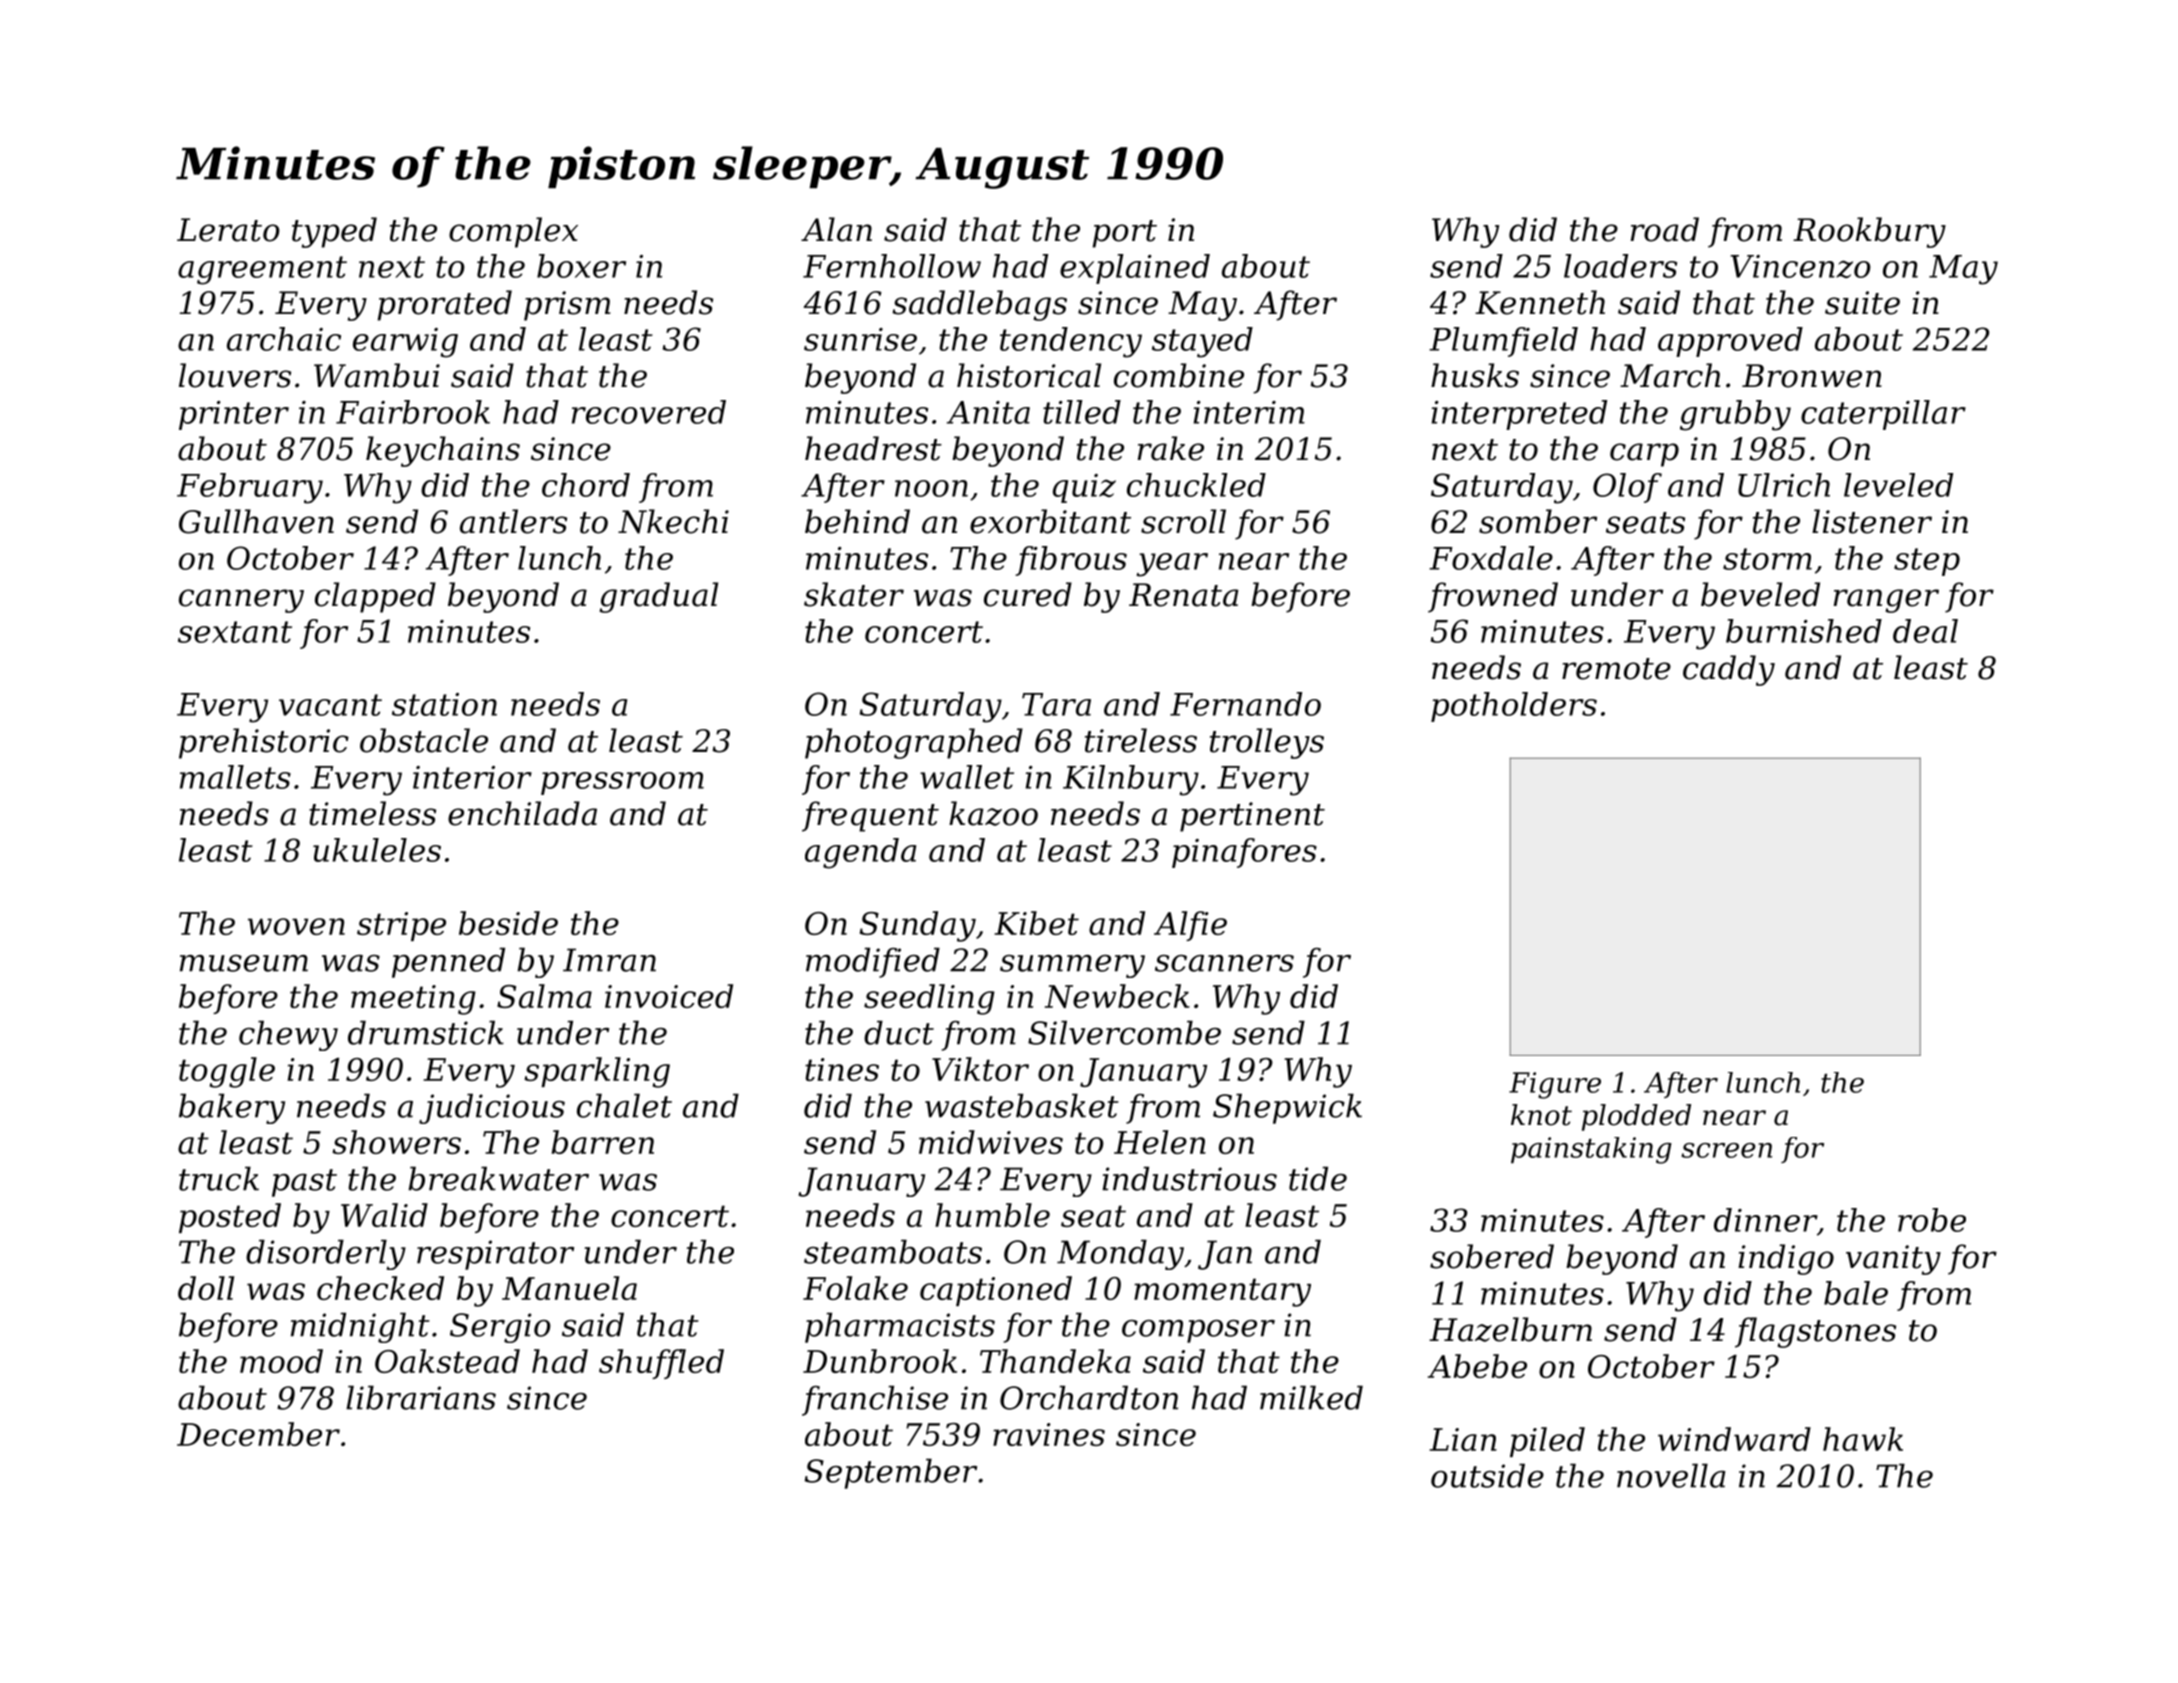 The height and width of the page is (1683, 2178). Describe the element at coordinates (206, 1288) in the page. I see `doll` at that location.
